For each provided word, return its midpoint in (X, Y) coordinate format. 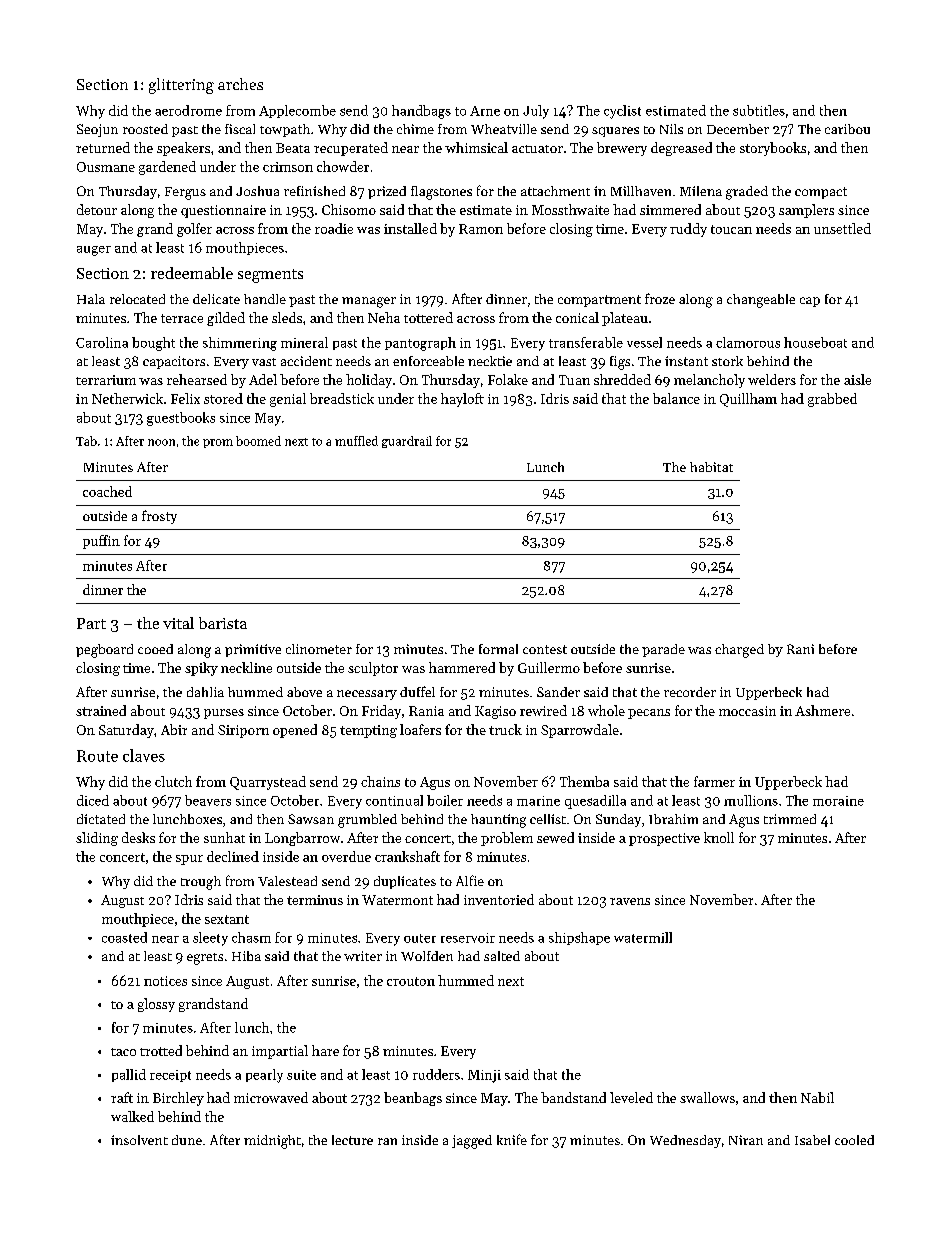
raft (122, 1097)
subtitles (759, 110)
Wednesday (685, 1141)
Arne (485, 111)
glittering (181, 86)
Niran (746, 1140)
